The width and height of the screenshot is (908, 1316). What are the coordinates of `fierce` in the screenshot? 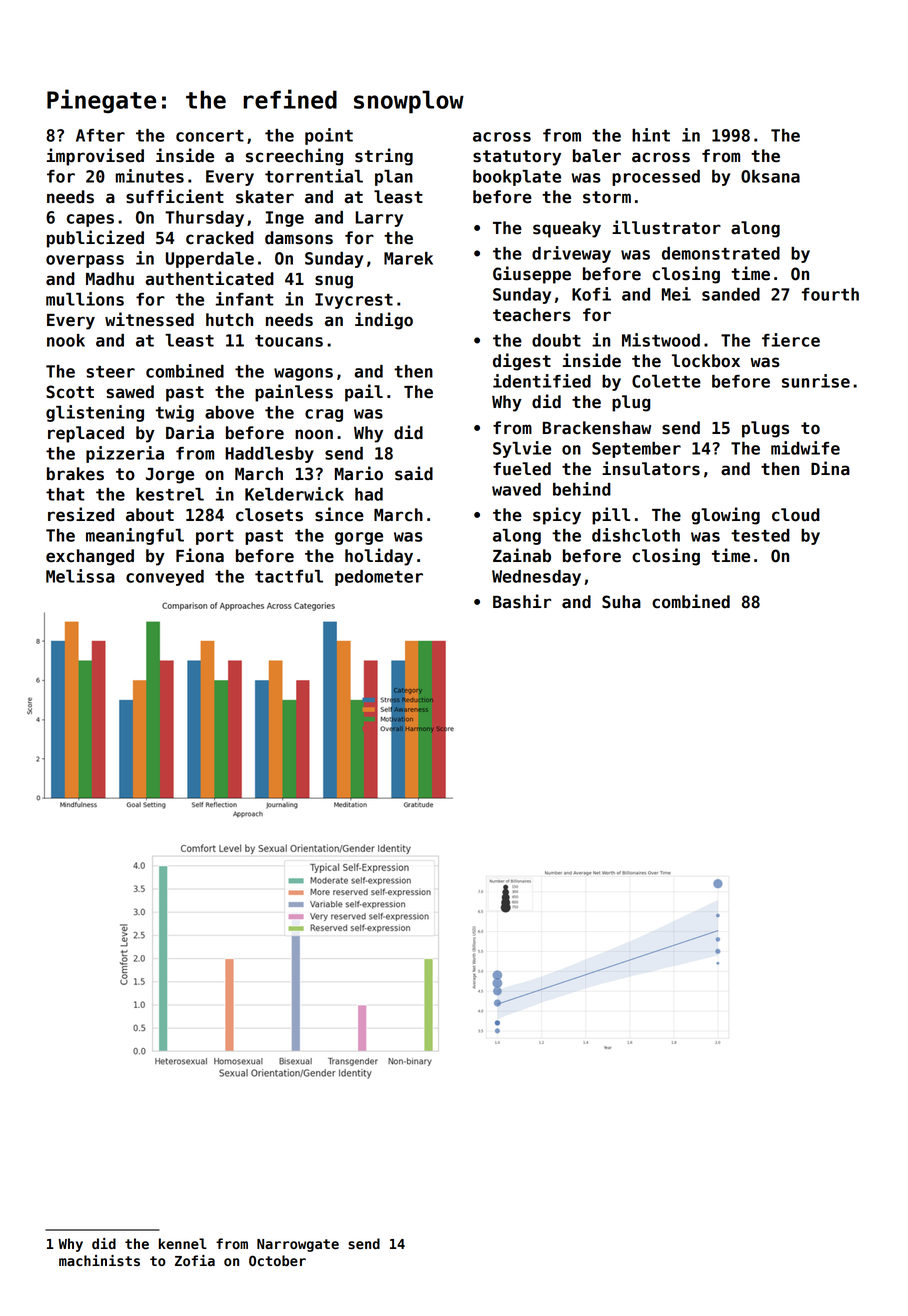 It's located at (791, 340).
